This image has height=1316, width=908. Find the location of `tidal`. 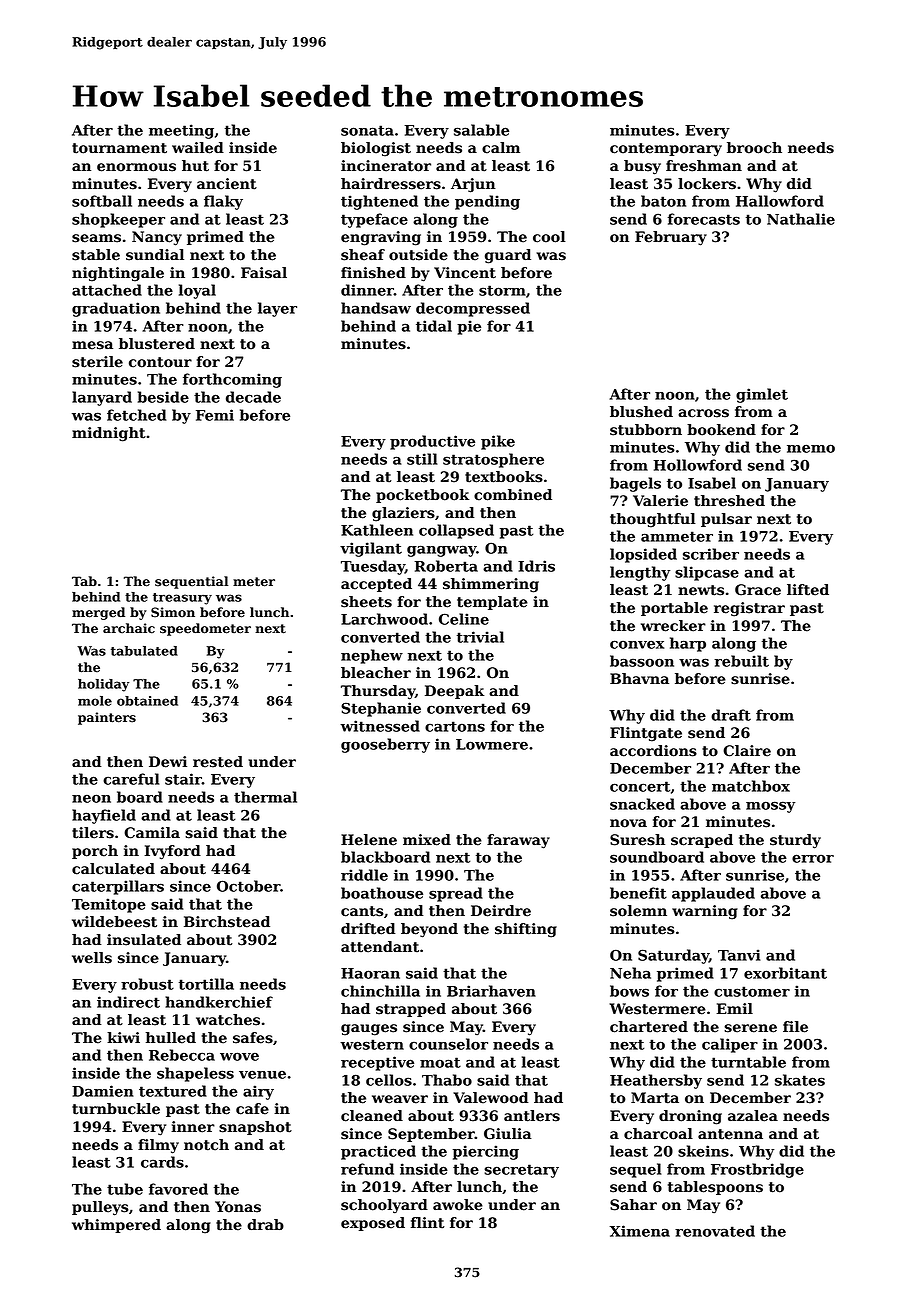

tidal is located at coordinates (434, 326).
